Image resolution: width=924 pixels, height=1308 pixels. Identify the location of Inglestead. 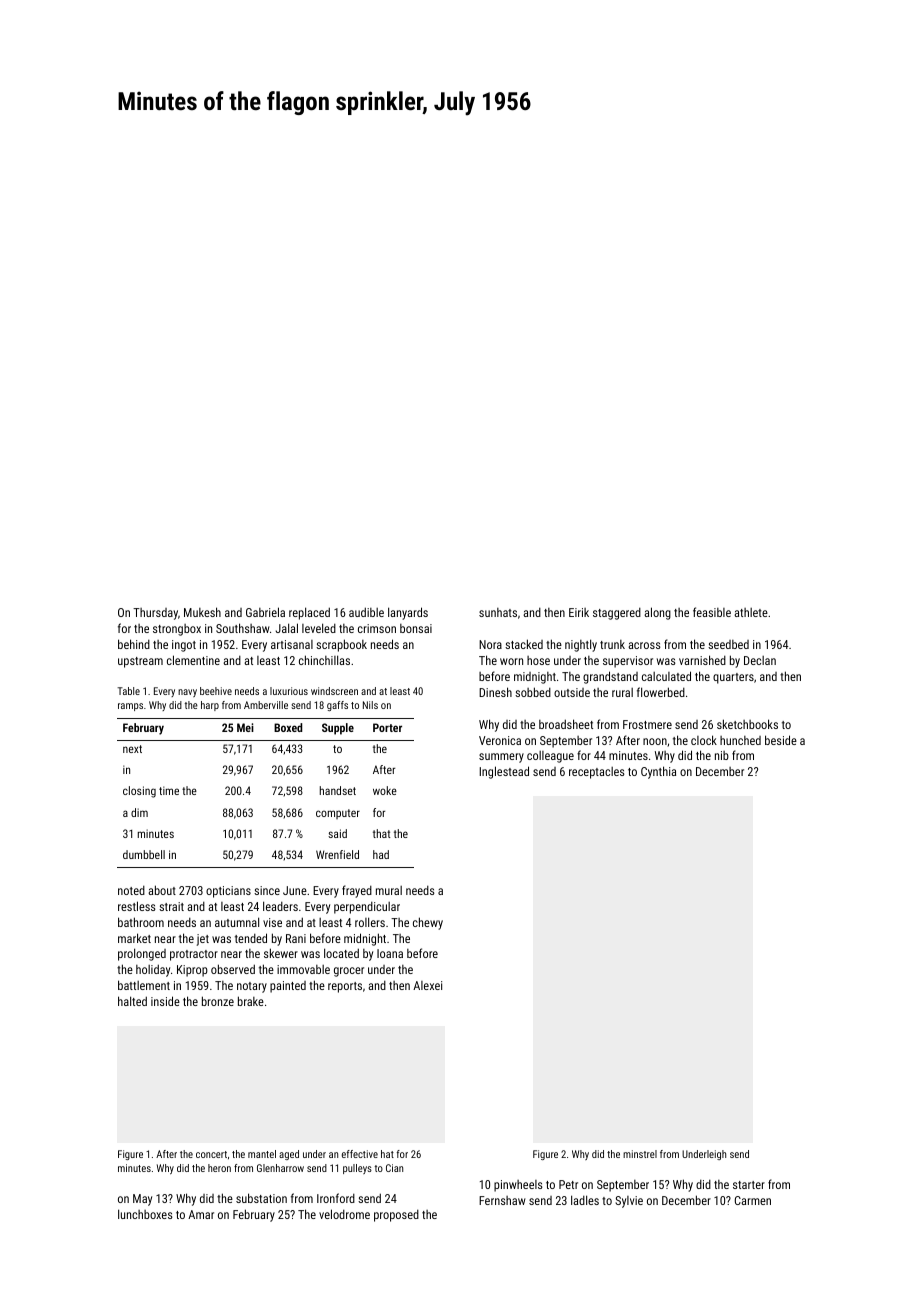
(504, 772).
